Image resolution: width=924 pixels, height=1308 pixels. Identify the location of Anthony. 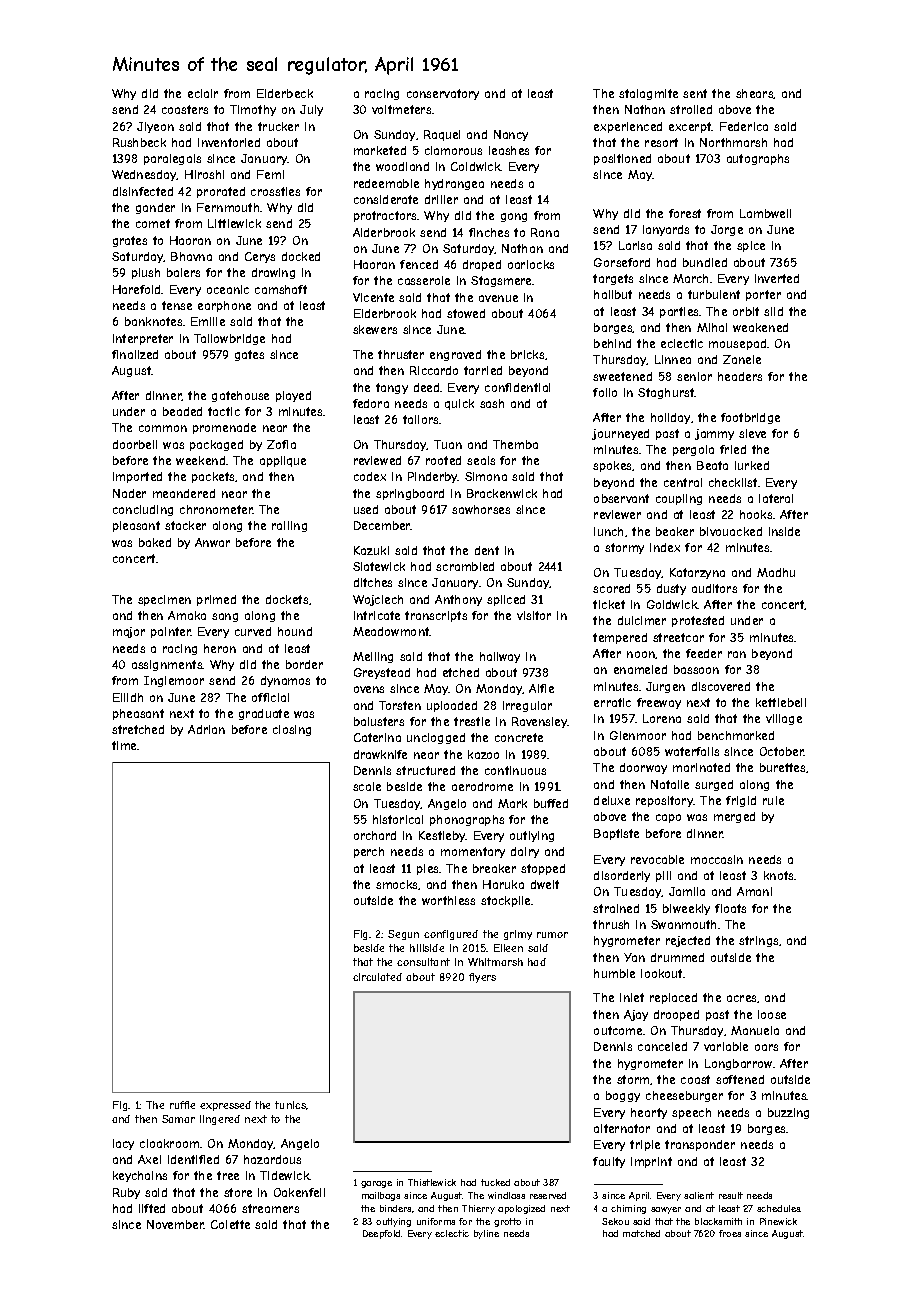
(458, 600).
